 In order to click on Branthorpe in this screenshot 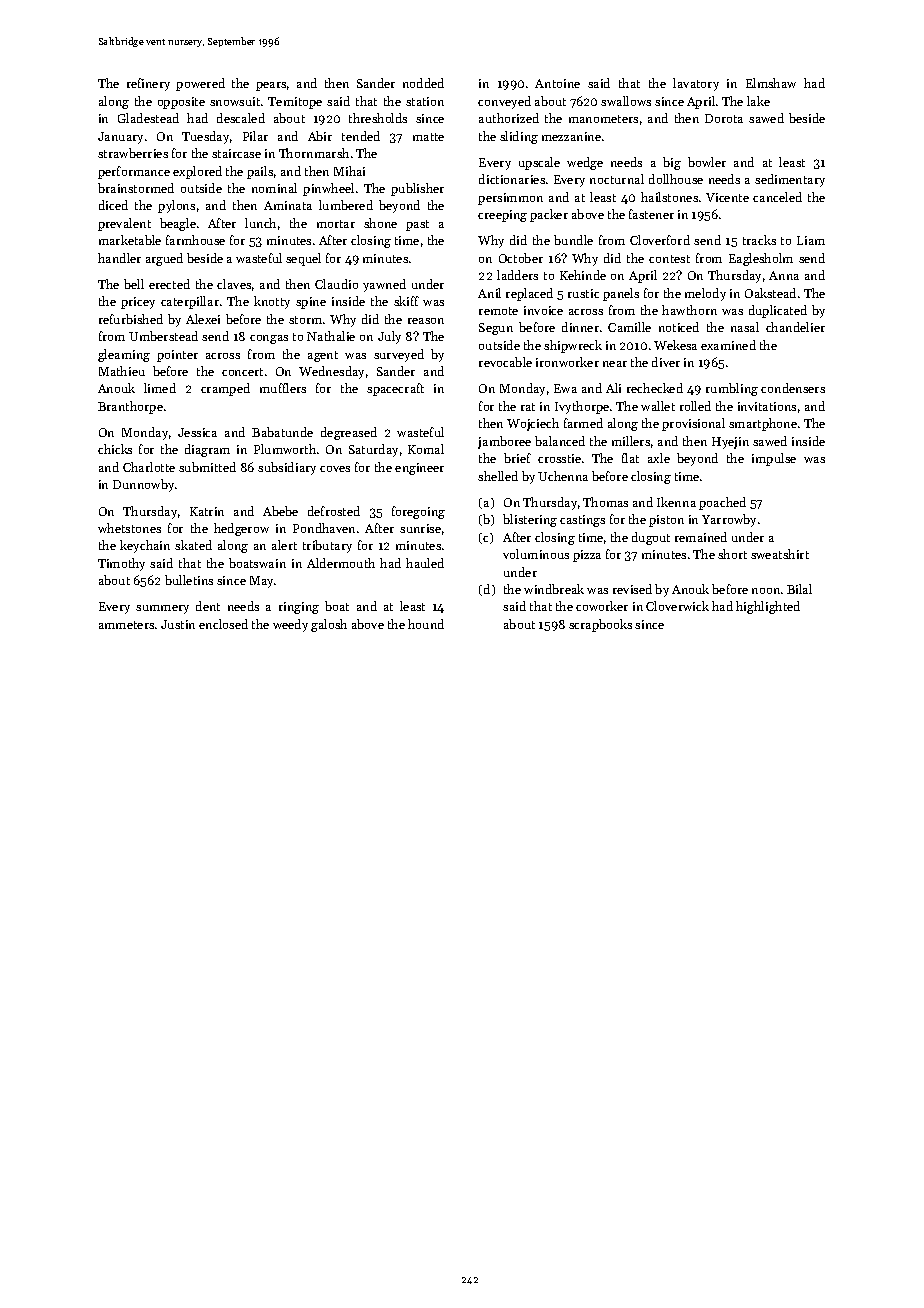, I will do `click(130, 407)`.
